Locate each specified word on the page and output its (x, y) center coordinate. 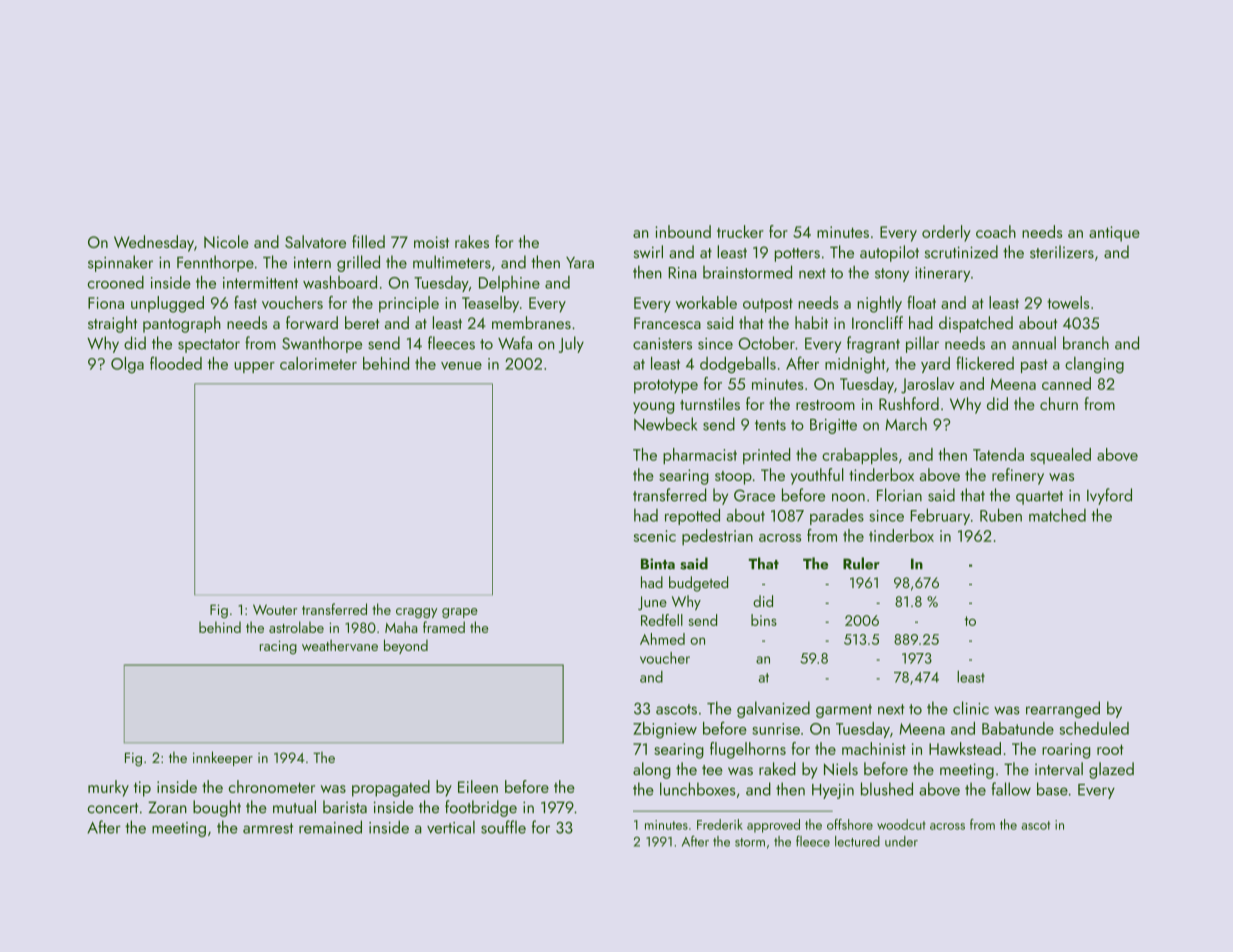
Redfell (662, 620)
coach (996, 231)
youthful (817, 476)
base (1052, 789)
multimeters (452, 262)
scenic (655, 536)
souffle (503, 827)
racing (278, 647)
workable (706, 302)
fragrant (873, 344)
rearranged (1063, 709)
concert (113, 808)
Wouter (275, 609)
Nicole (226, 241)
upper (254, 367)
